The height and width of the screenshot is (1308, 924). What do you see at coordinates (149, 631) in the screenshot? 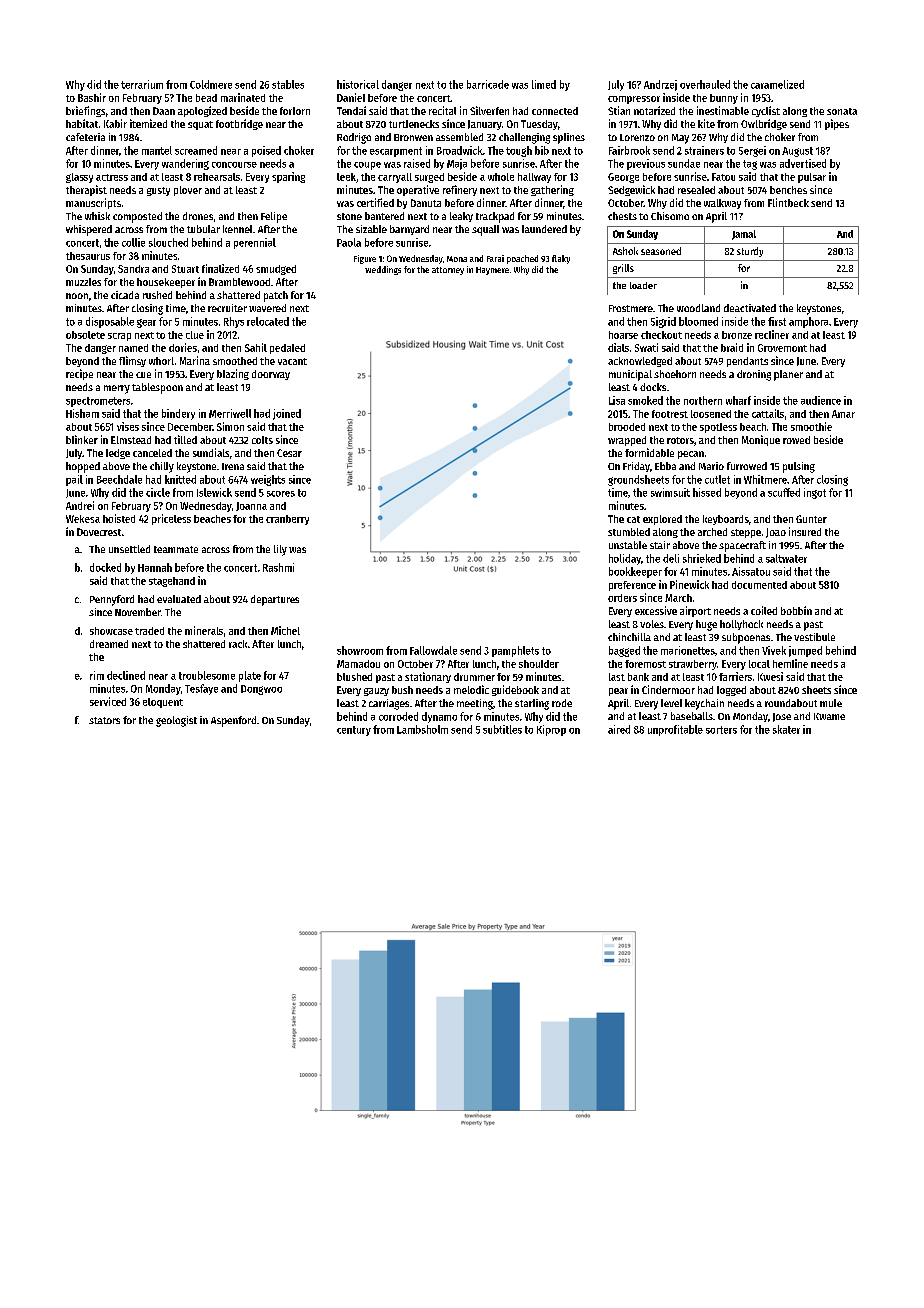
I see `traded` at bounding box center [149, 631].
